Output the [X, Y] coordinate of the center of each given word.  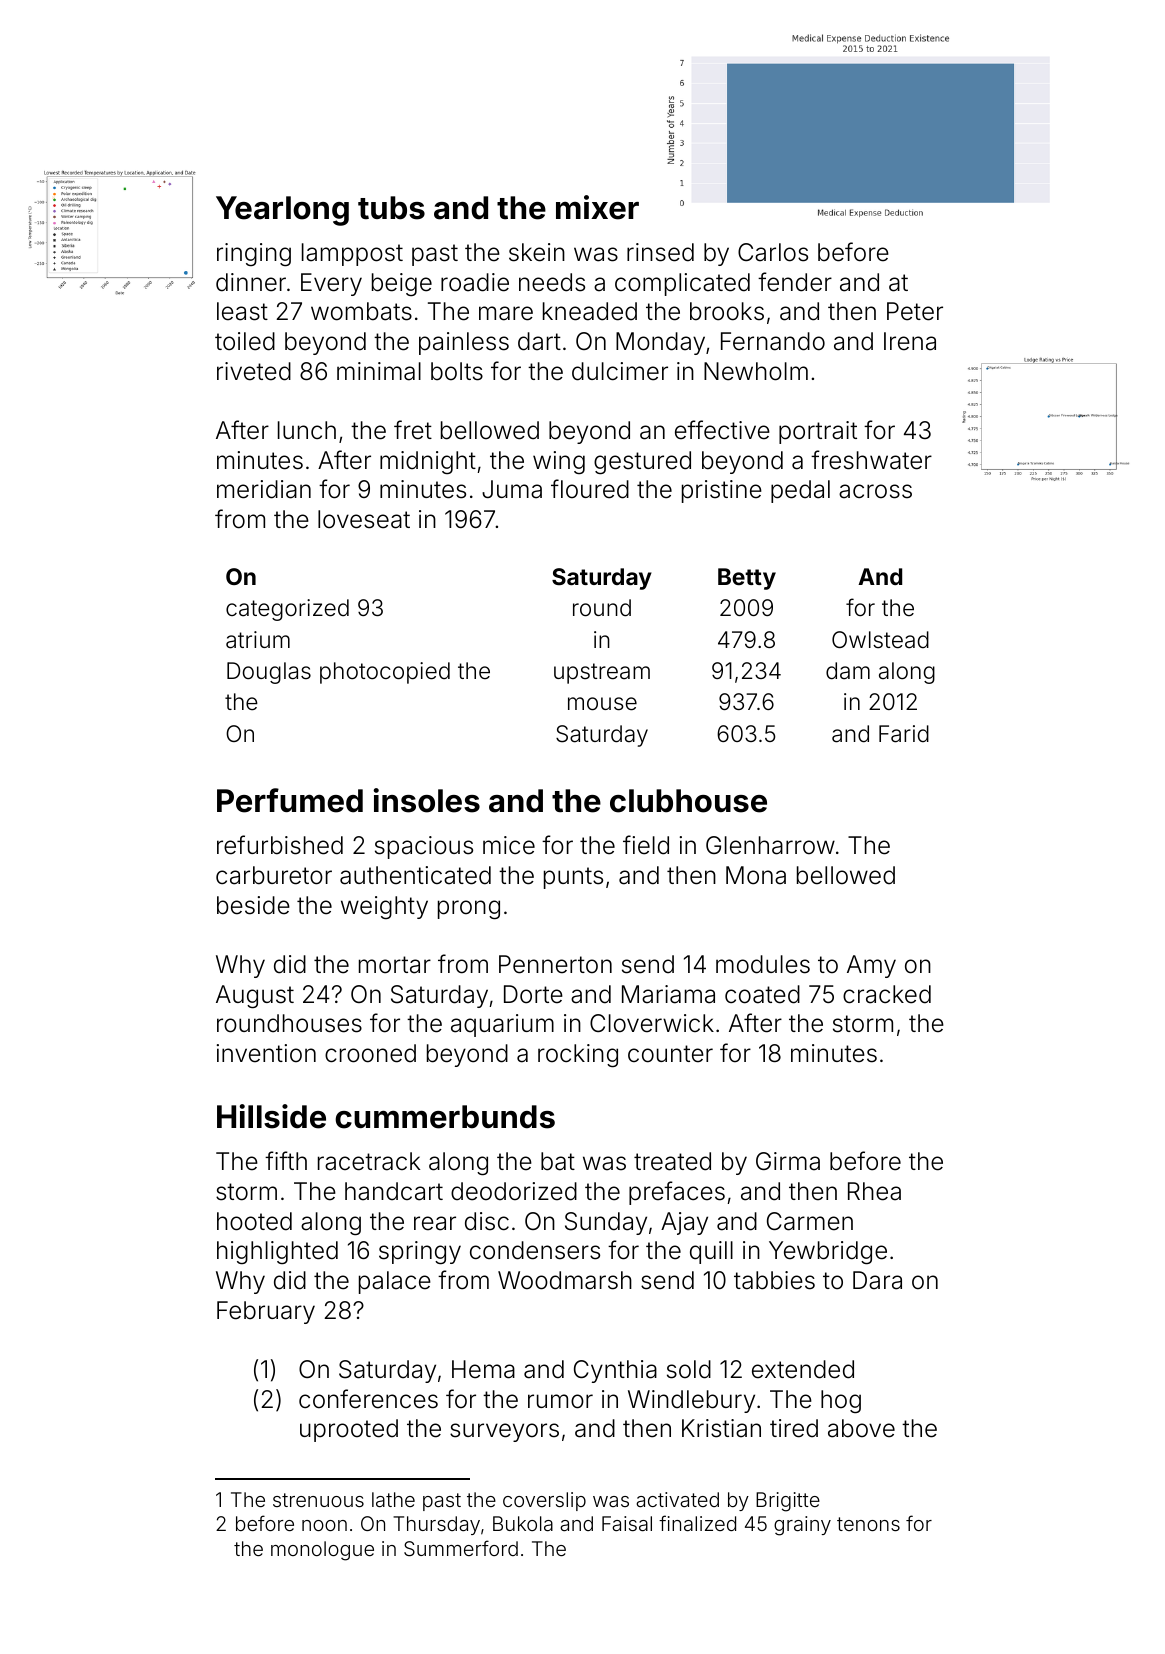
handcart [394, 1191]
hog [841, 1401]
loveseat [364, 519]
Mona [756, 875]
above [861, 1428]
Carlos [773, 252]
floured [590, 489]
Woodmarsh [565, 1280]
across [875, 491]
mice [509, 845]
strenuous [318, 1500]
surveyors [504, 1432]
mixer [597, 207]
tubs [391, 208]
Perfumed [290, 800]
